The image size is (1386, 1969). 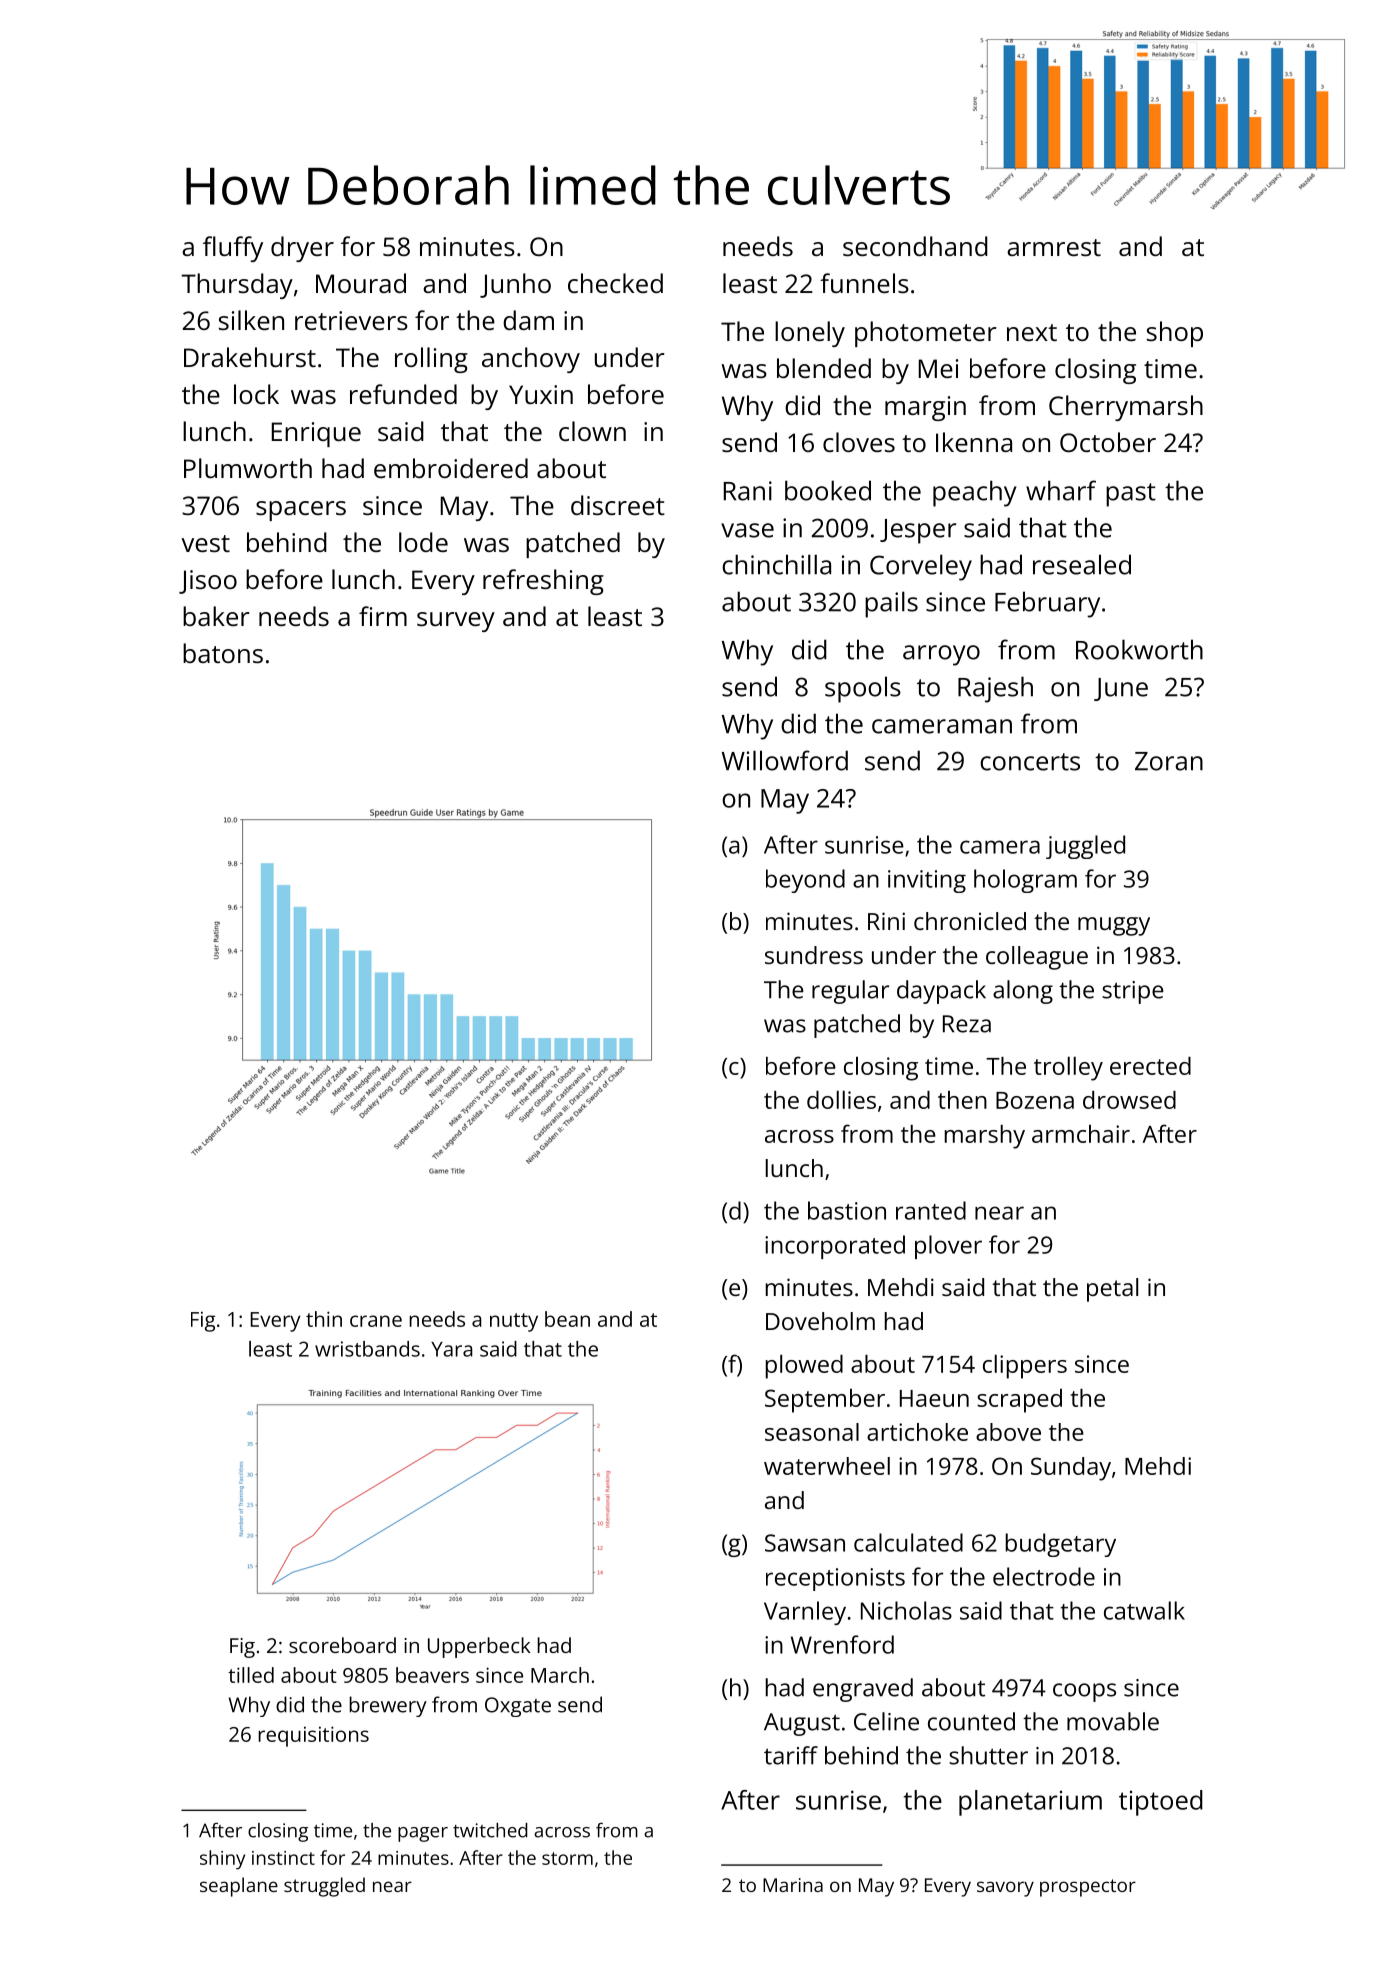 What do you see at coordinates (776, 564) in the image?
I see `chinchilla` at bounding box center [776, 564].
